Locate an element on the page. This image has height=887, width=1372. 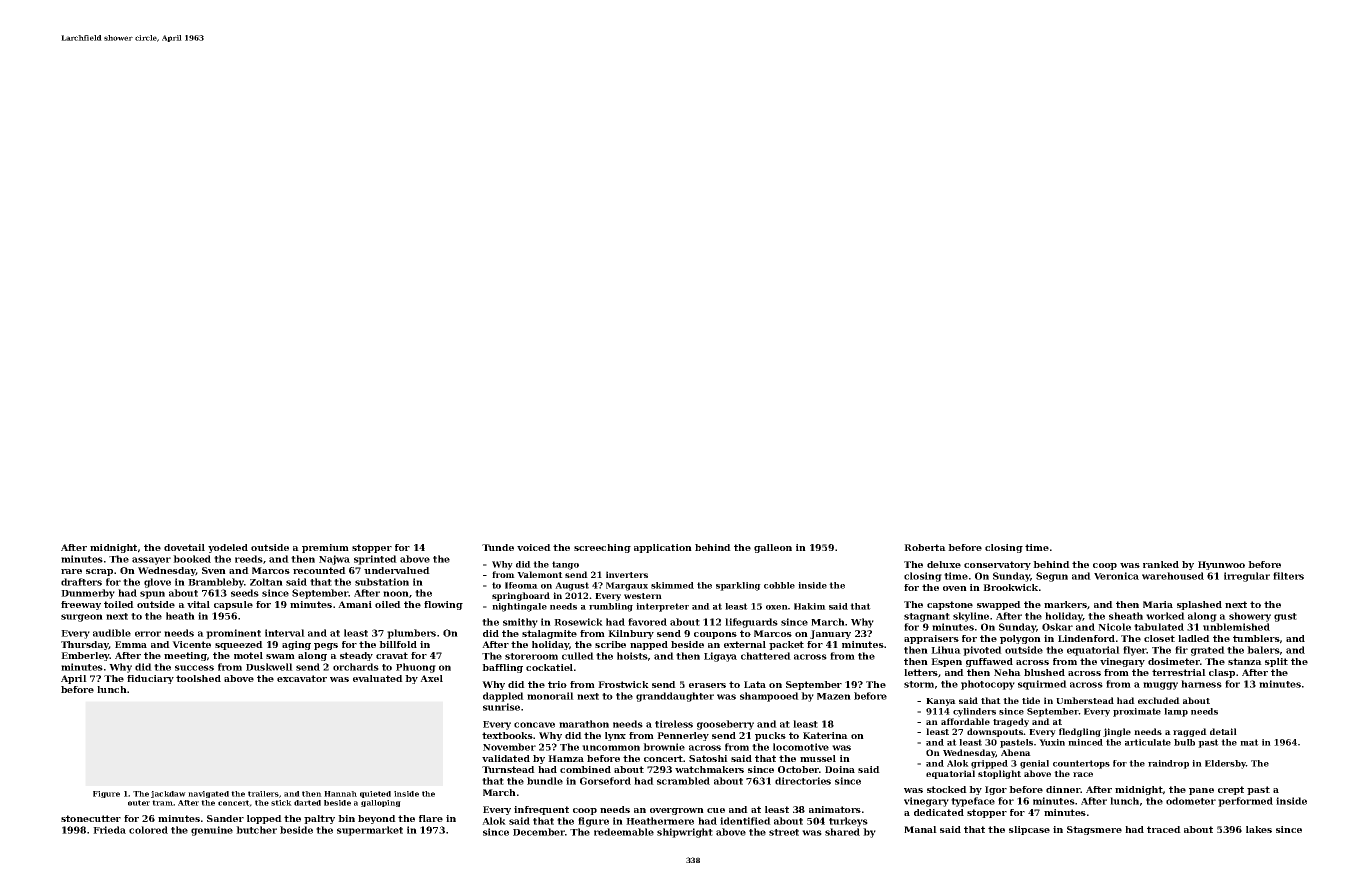
conservatory is located at coordinates (997, 565).
